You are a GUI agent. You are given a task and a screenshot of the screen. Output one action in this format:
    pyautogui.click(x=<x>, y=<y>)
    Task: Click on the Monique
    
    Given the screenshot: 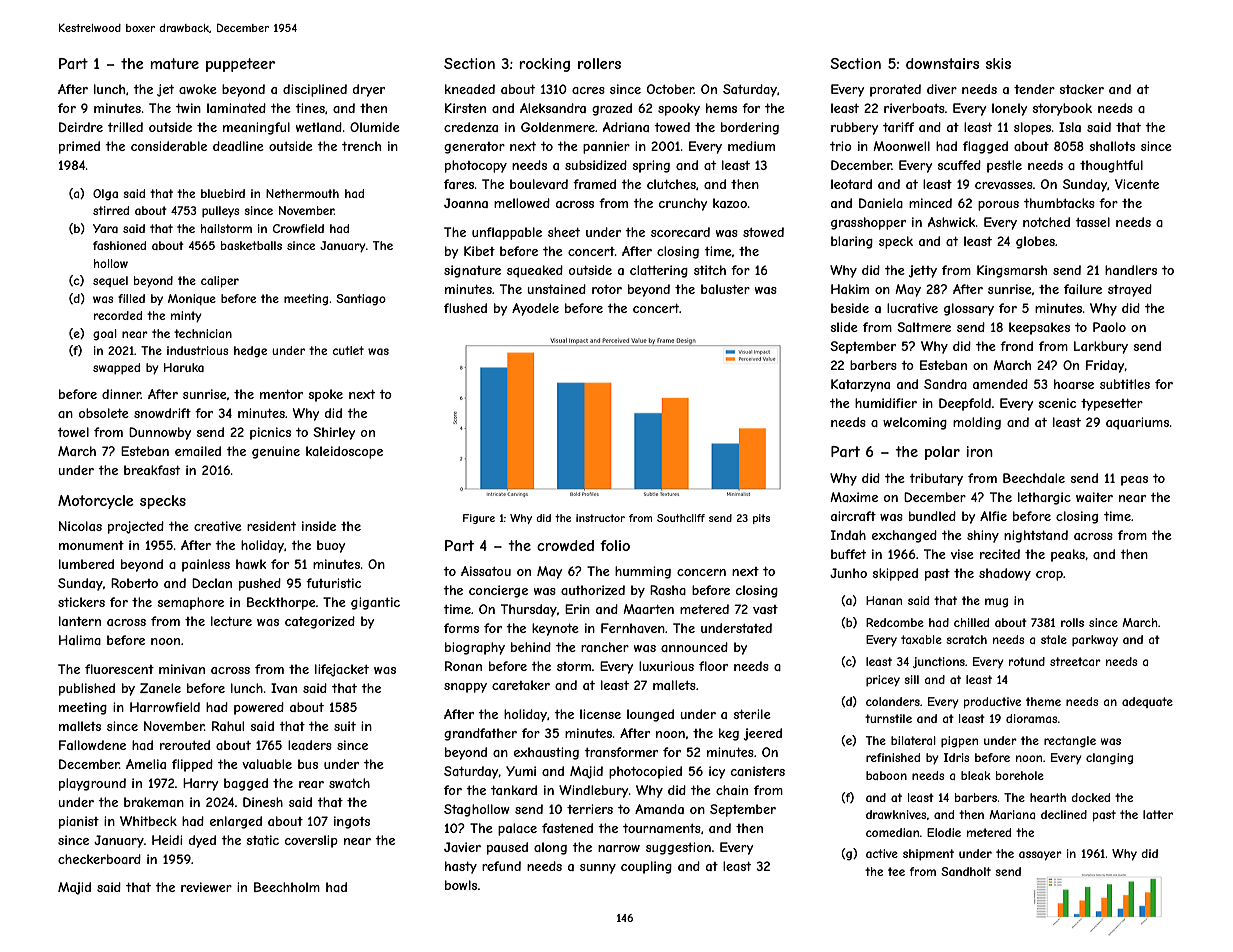 What is the action you would take?
    pyautogui.click(x=192, y=299)
